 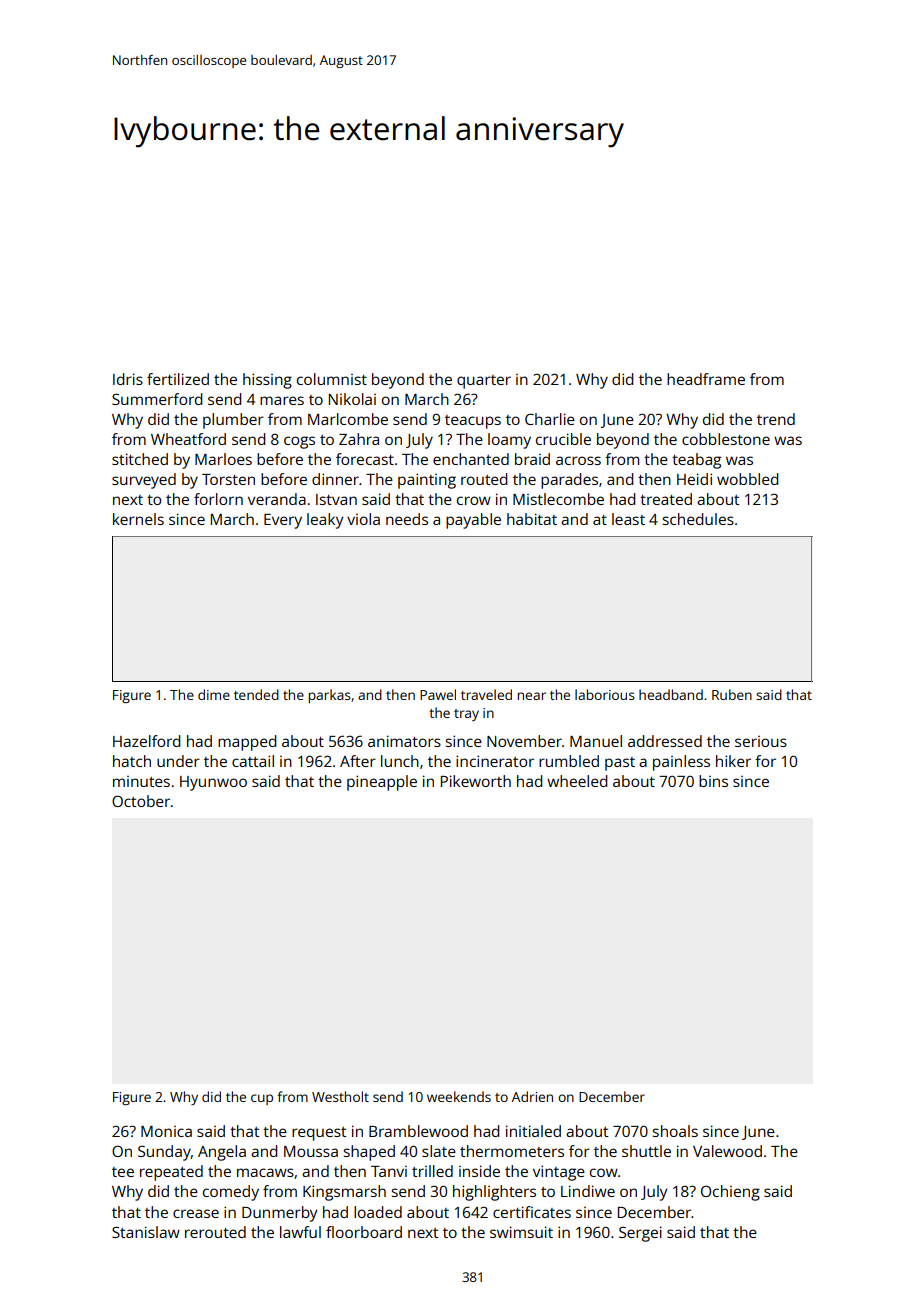 I want to click on quarter, so click(x=484, y=382).
